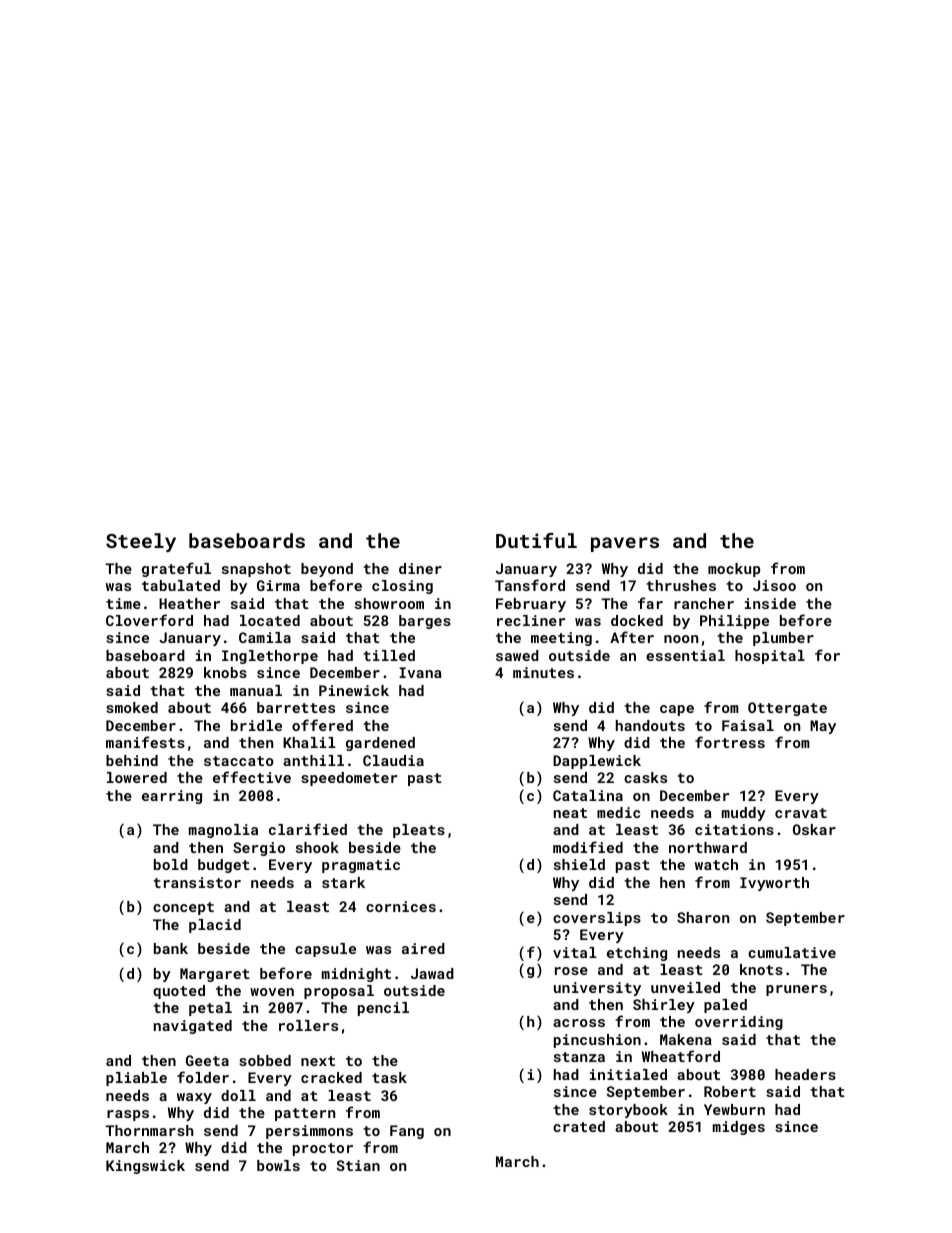 This screenshot has width=952, height=1233. What do you see at coordinates (703, 917) in the screenshot?
I see `Sharon` at bounding box center [703, 917].
